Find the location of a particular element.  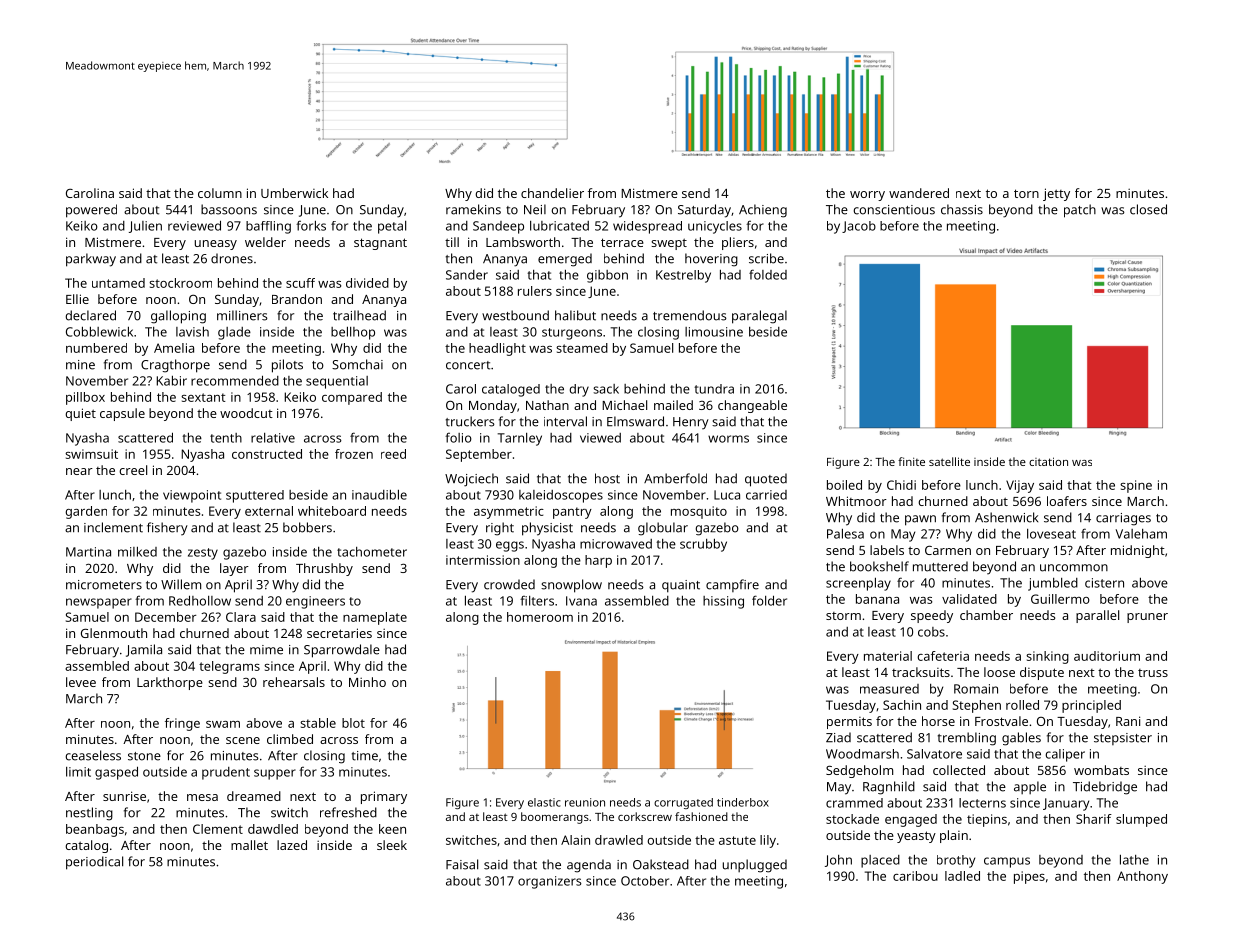

folded is located at coordinates (768, 274).
